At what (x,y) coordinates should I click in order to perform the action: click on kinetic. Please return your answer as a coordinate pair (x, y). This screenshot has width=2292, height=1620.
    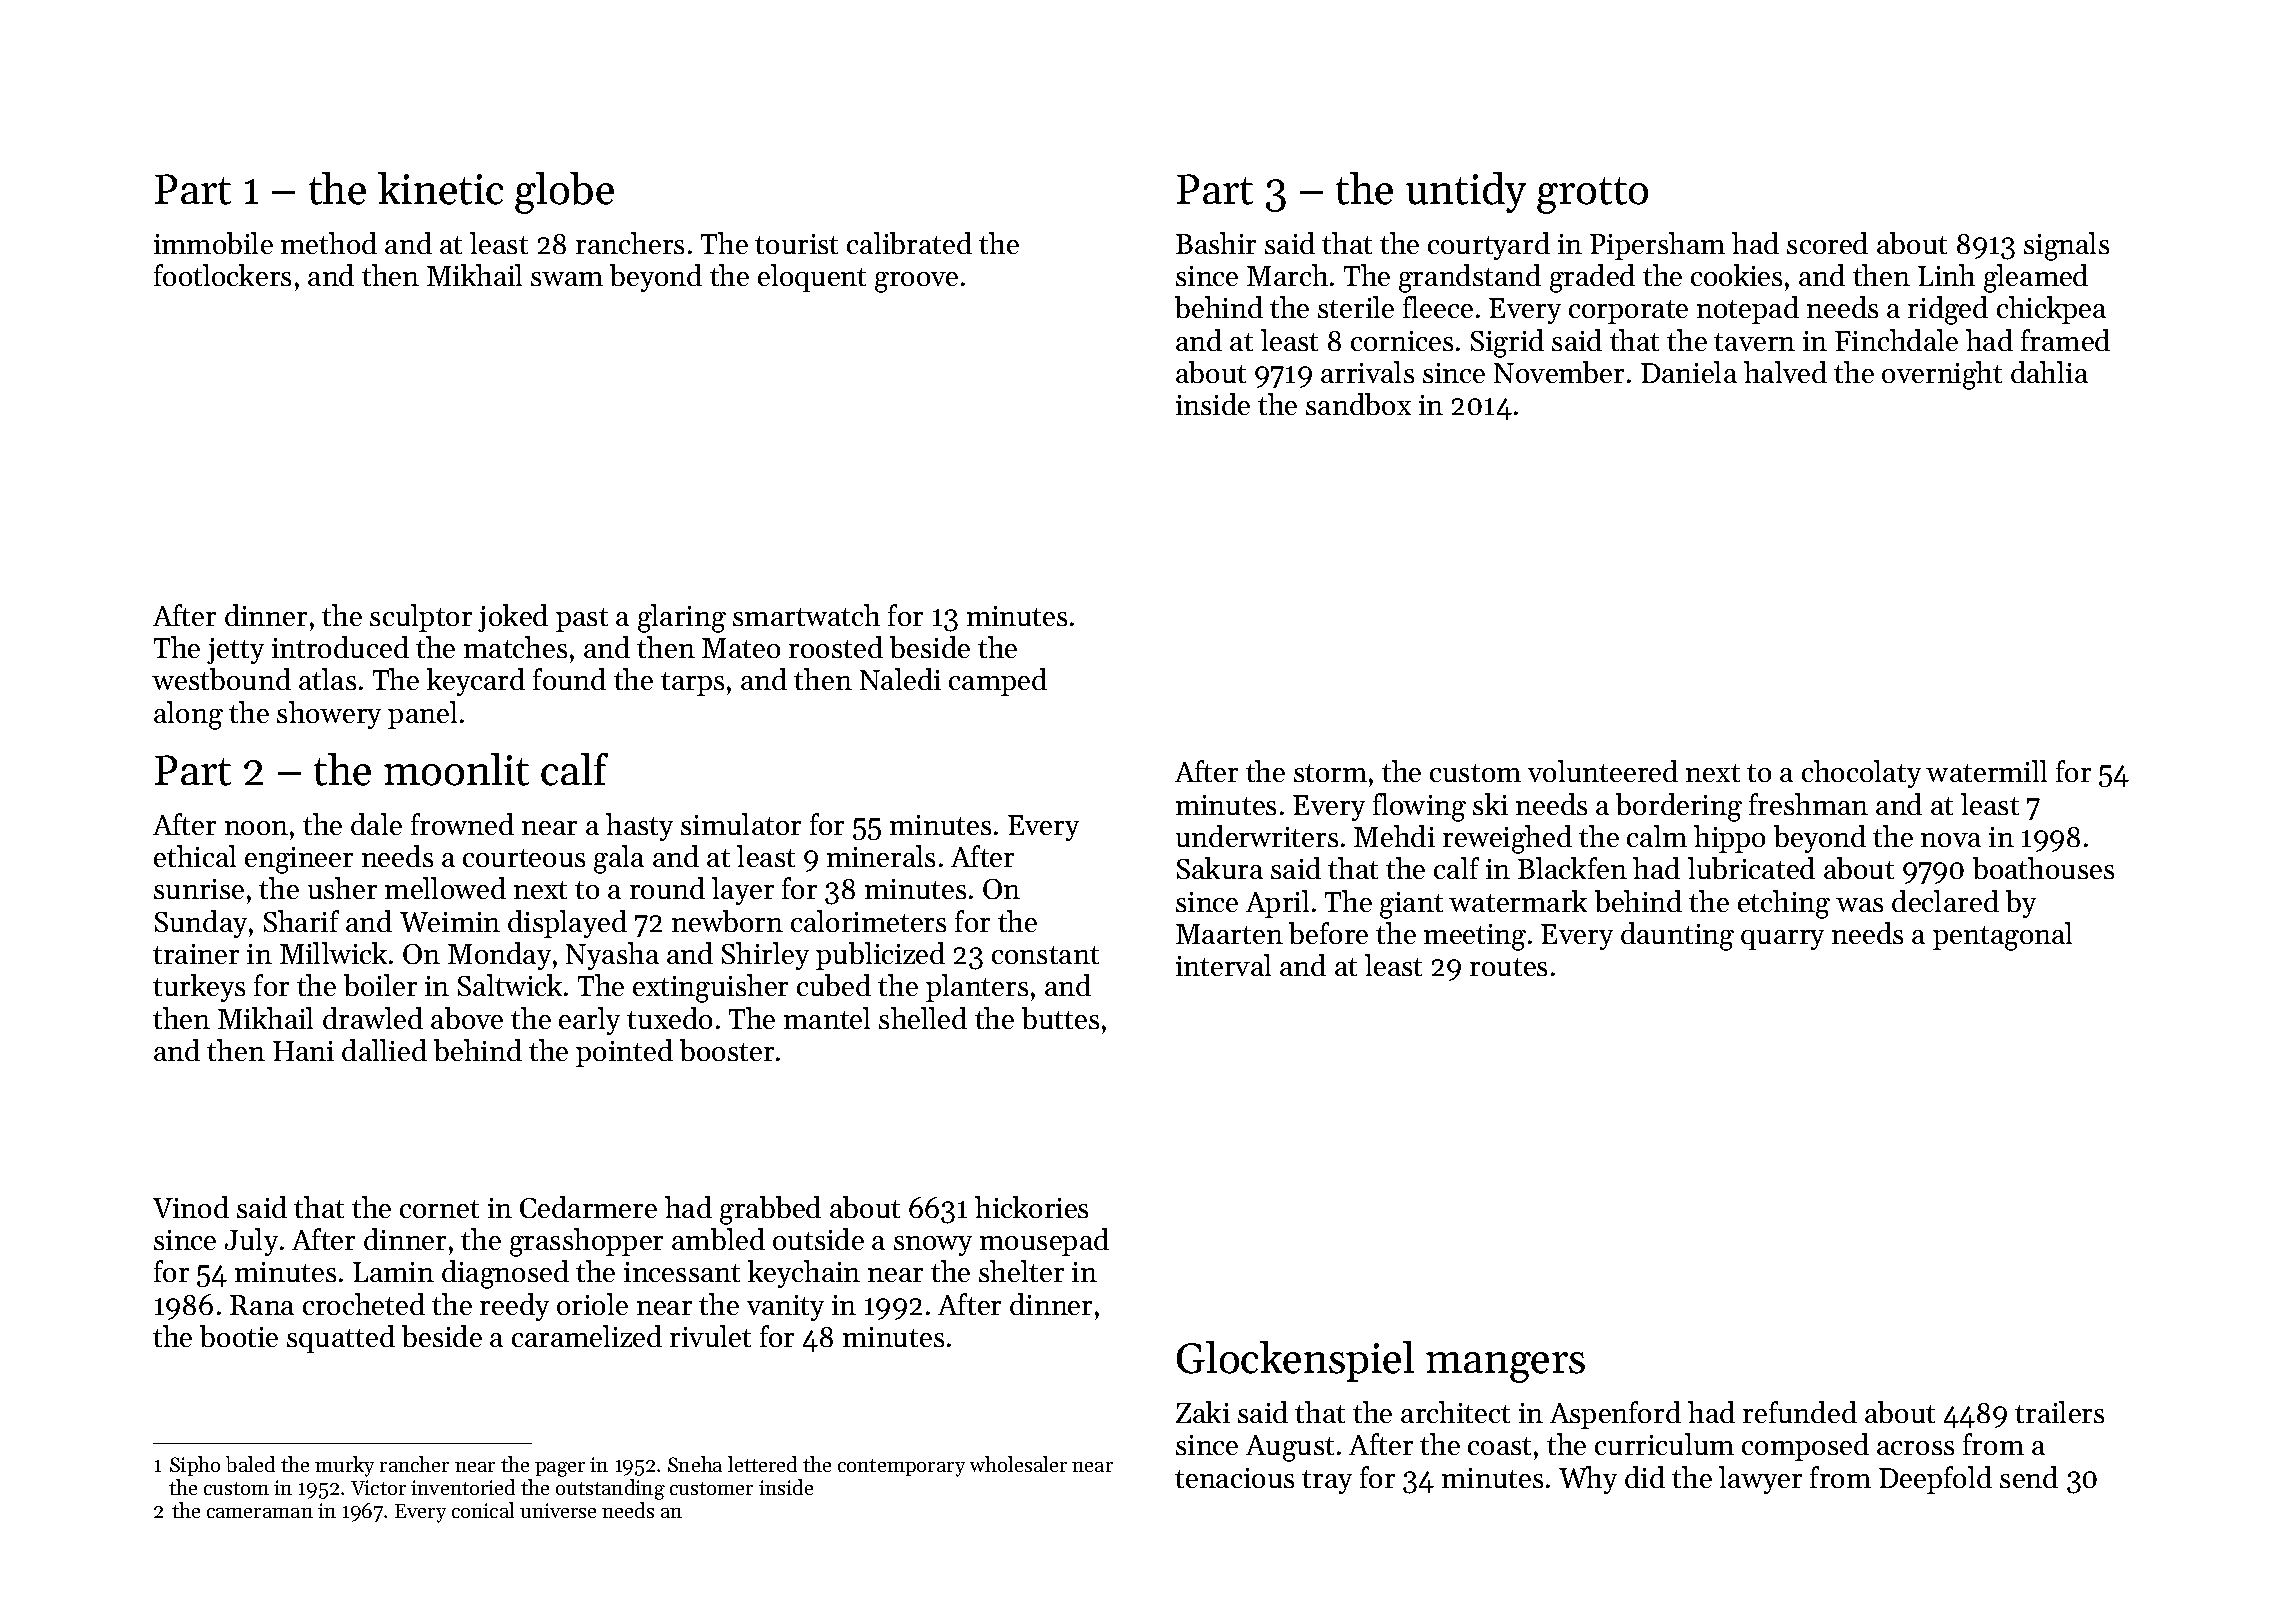
    Looking at the image, I should click on (440, 188).
